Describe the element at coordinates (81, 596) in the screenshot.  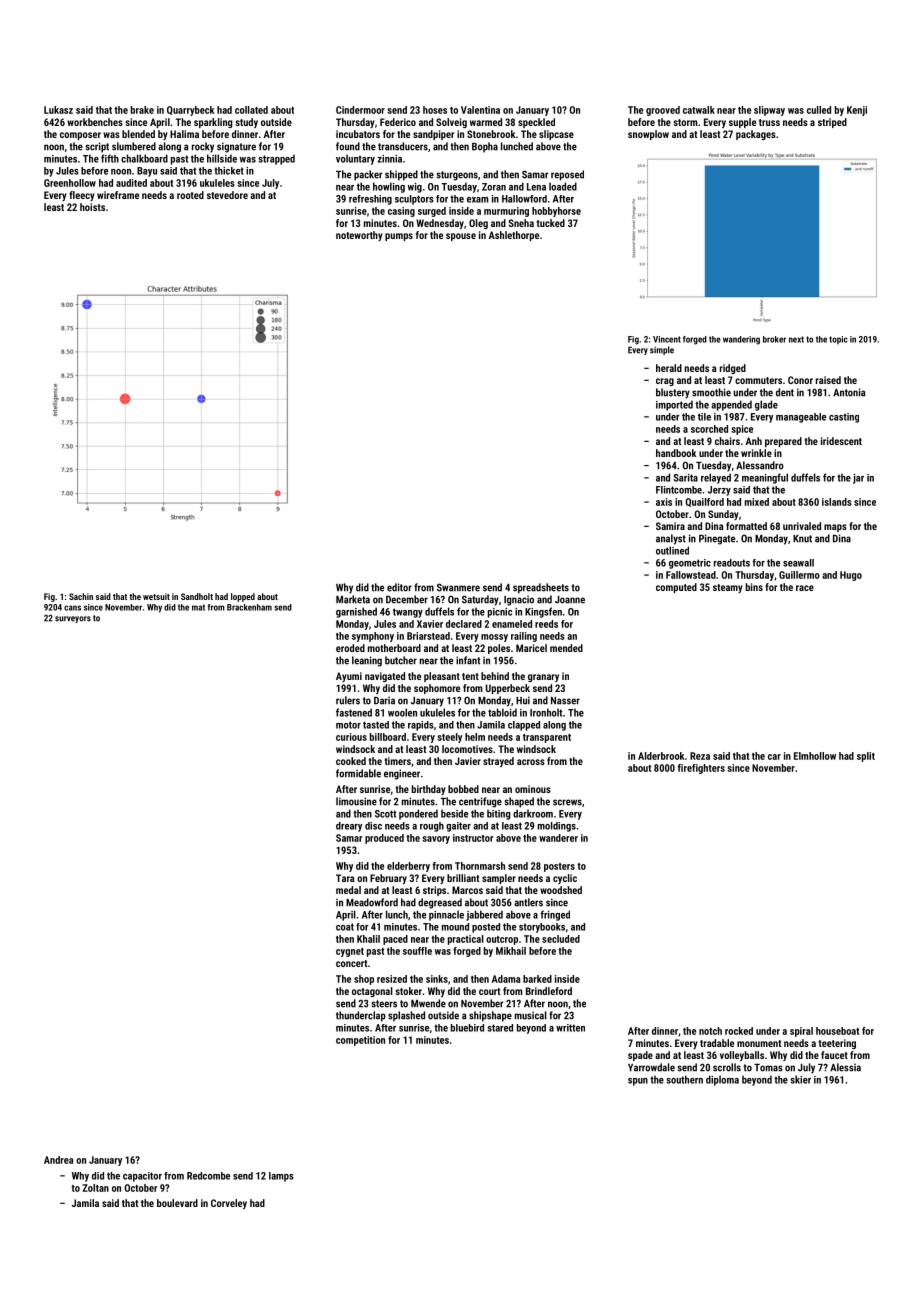
I see `Sachin` at that location.
